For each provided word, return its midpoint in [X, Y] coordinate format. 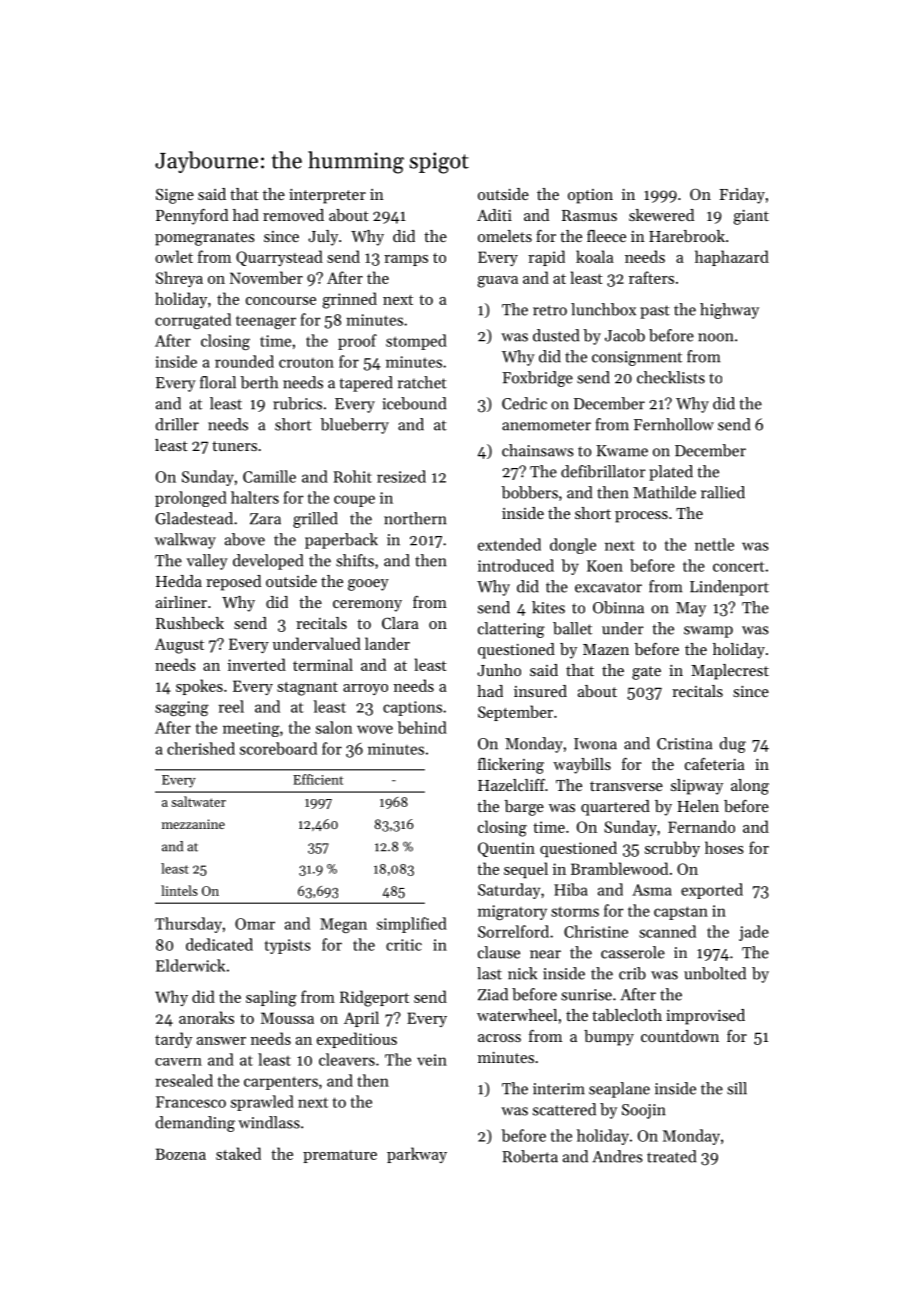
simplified [412, 925]
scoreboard [278, 748]
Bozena [180, 1154]
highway [729, 311]
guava [498, 282]
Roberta [530, 1156]
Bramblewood [619, 868]
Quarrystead [279, 258]
